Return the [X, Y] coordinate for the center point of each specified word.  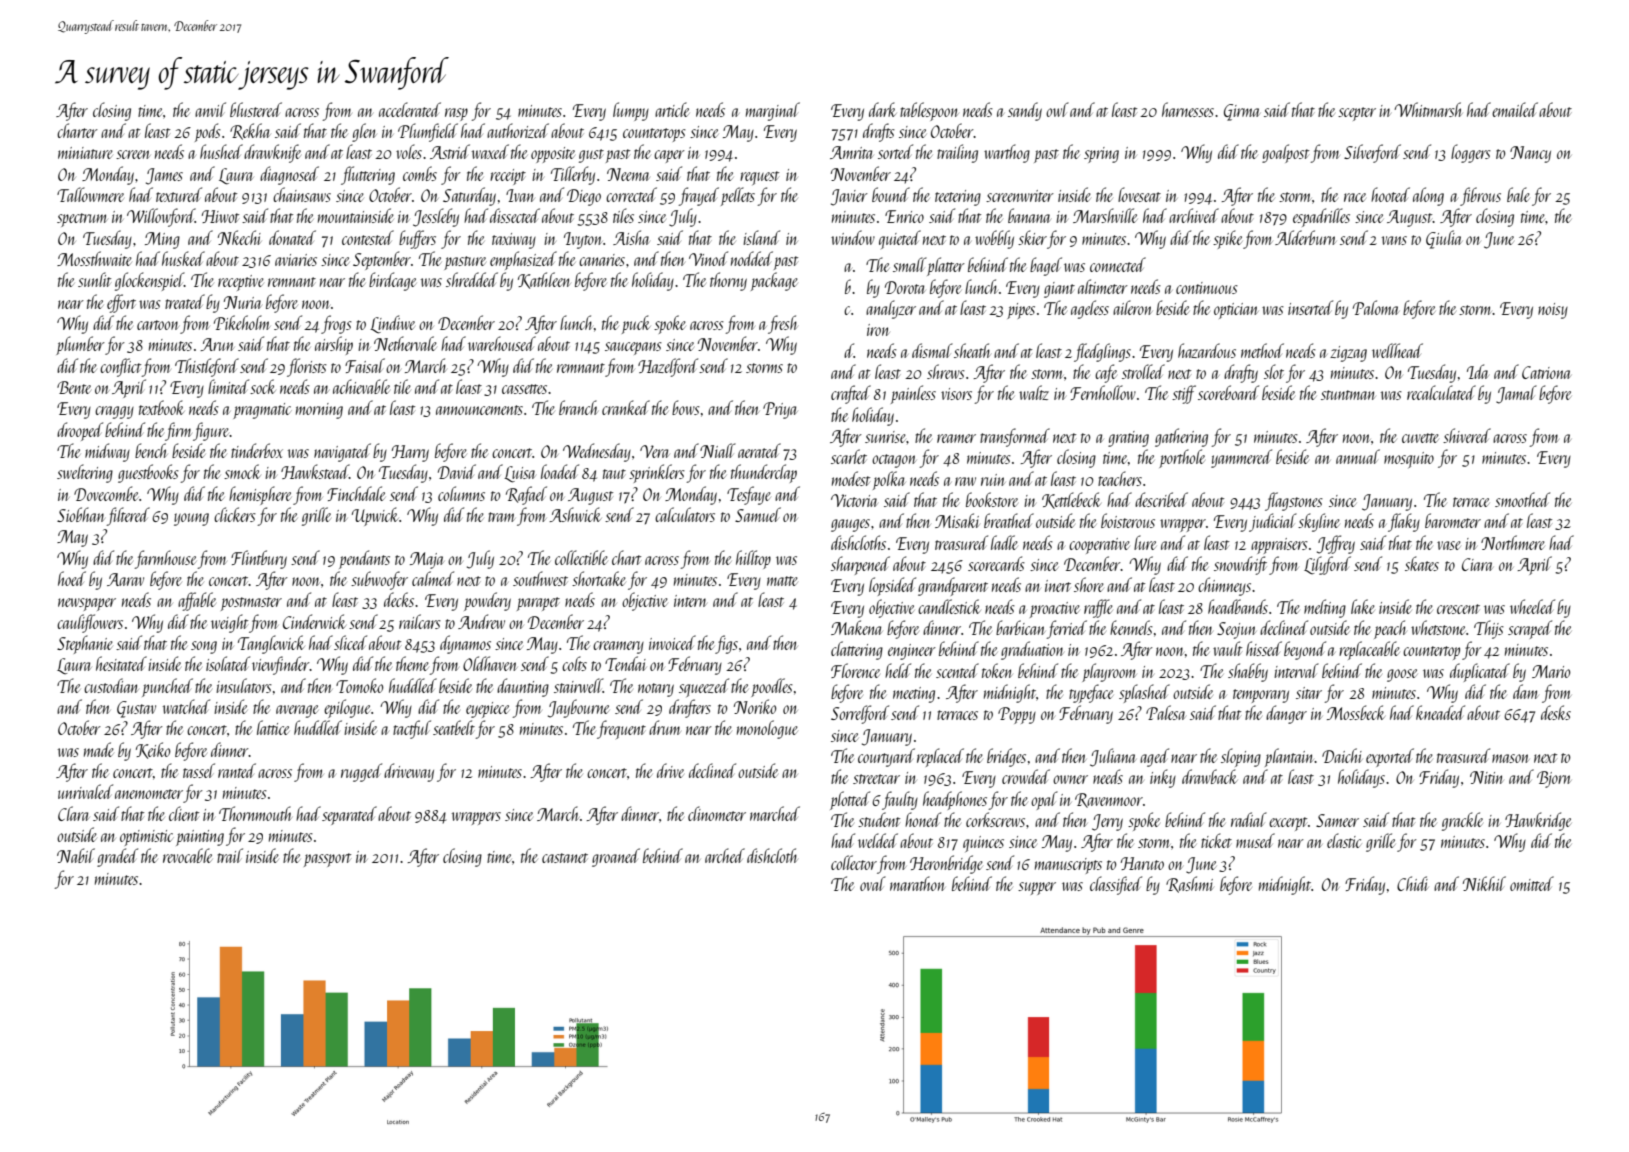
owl [1057, 109]
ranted [237, 770]
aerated [759, 450]
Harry [410, 453]
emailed [1515, 109]
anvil [210, 109]
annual [1358, 456]
